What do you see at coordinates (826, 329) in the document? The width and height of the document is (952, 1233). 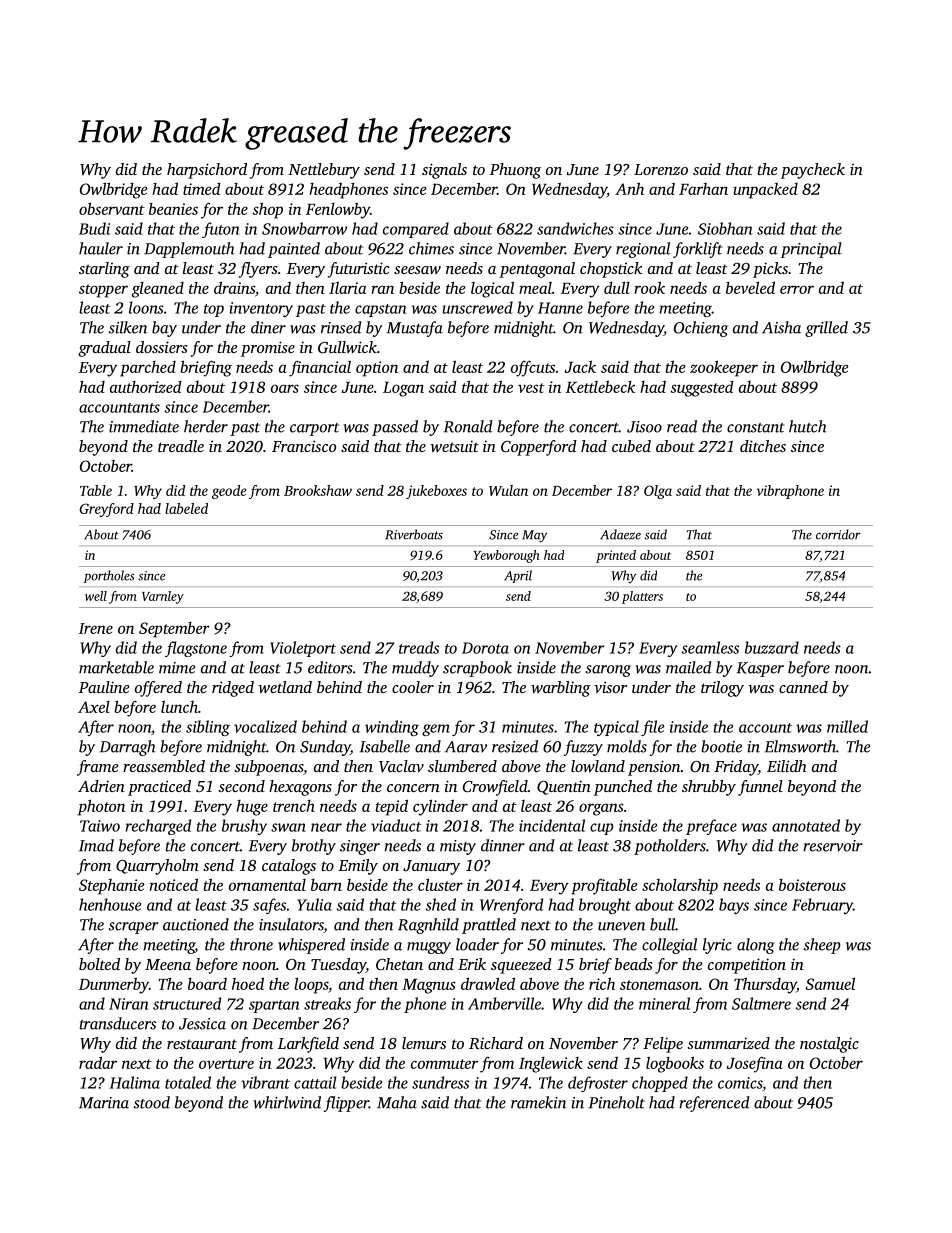 I see `grilled` at bounding box center [826, 329].
